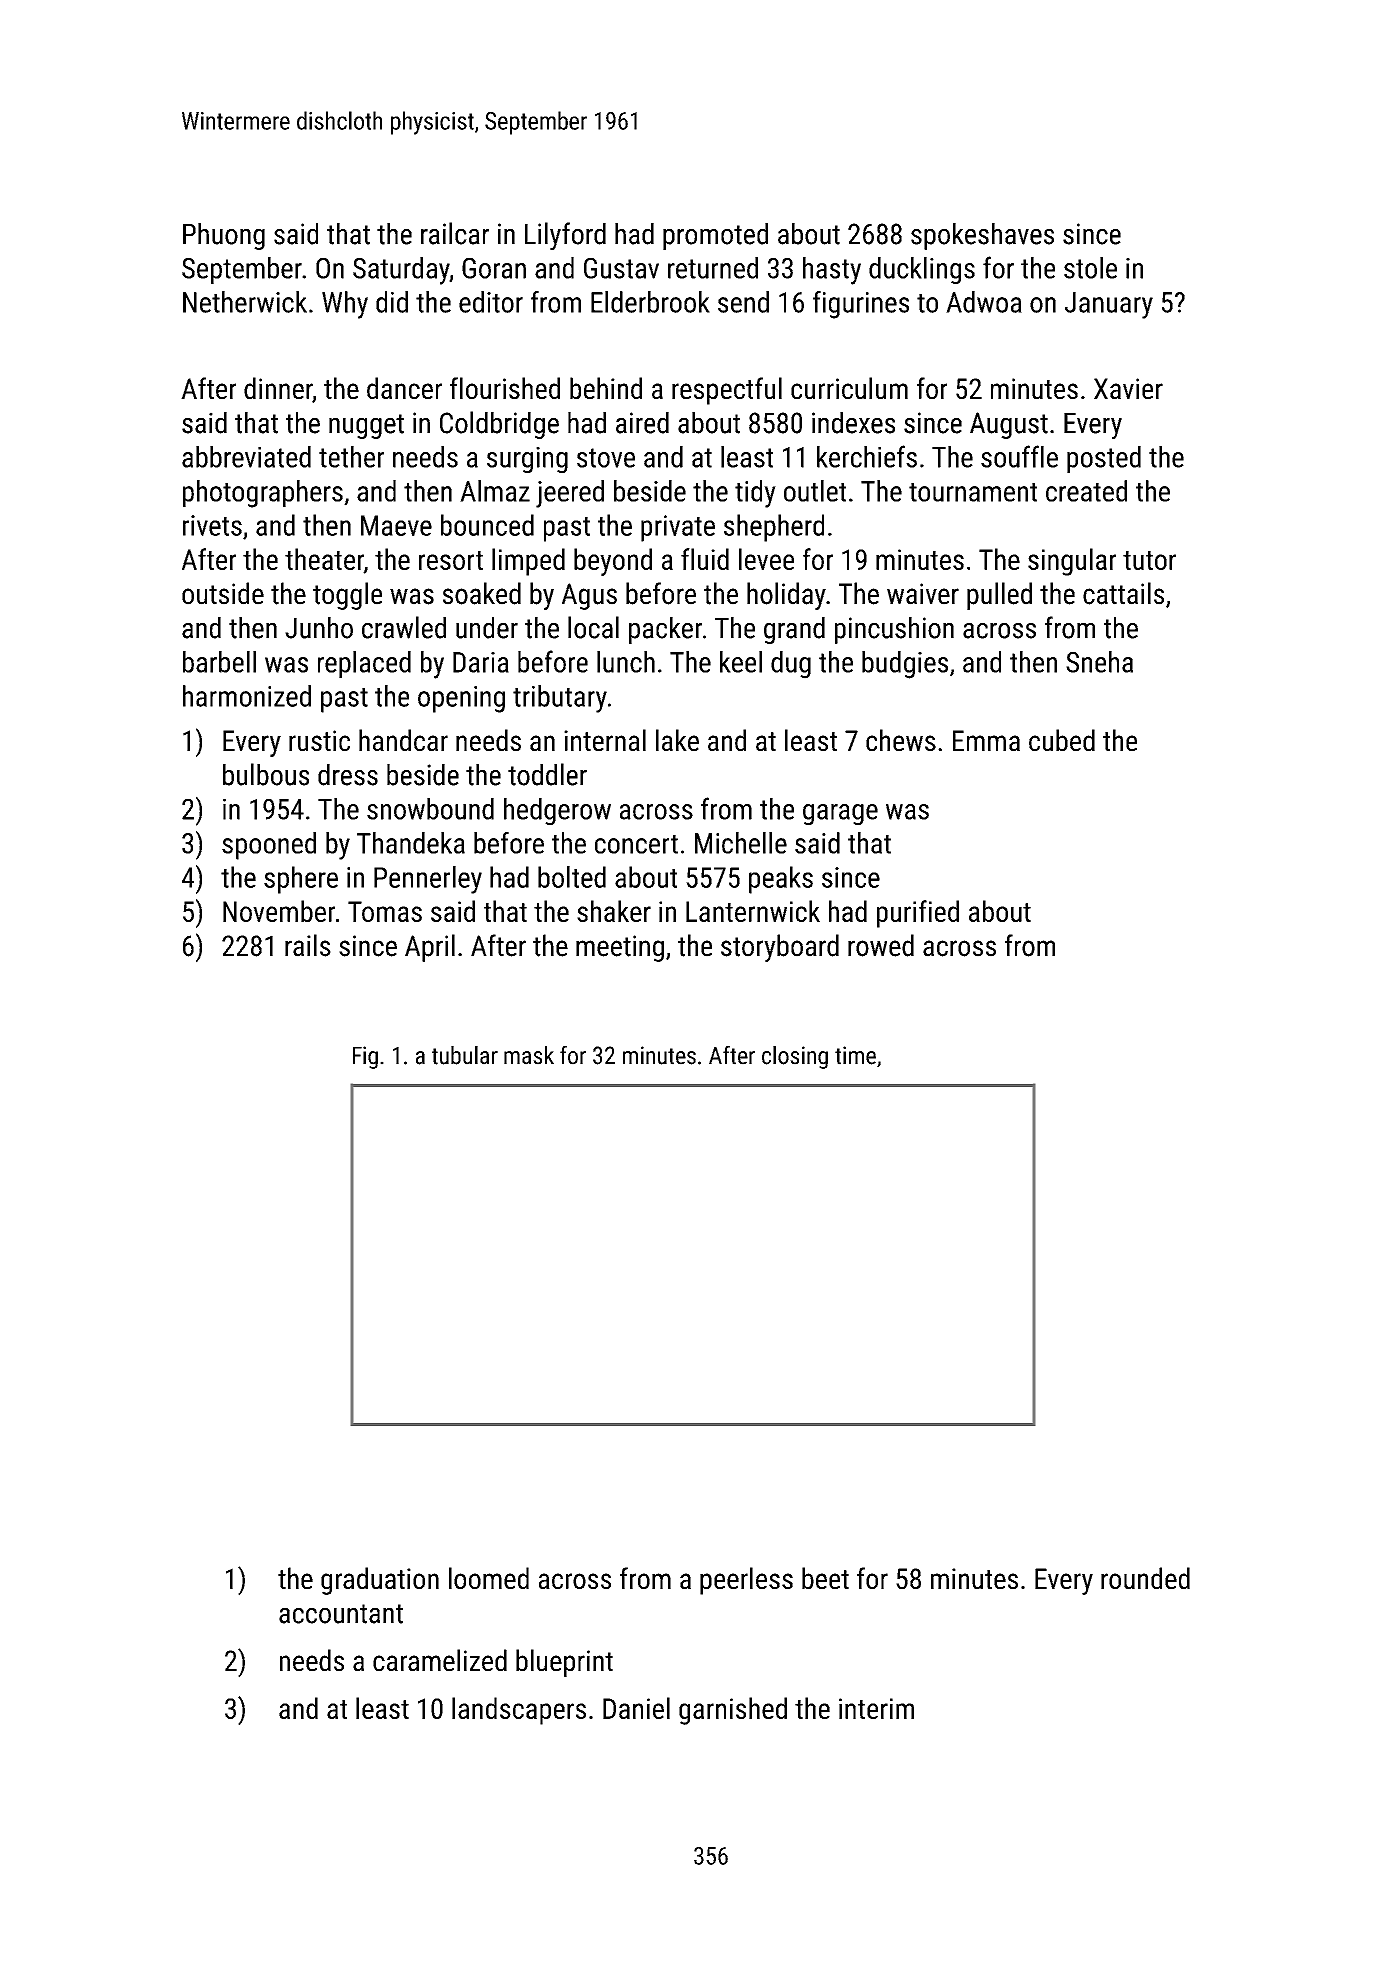  Describe the element at coordinates (380, 1581) in the screenshot. I see `graduation` at that location.
